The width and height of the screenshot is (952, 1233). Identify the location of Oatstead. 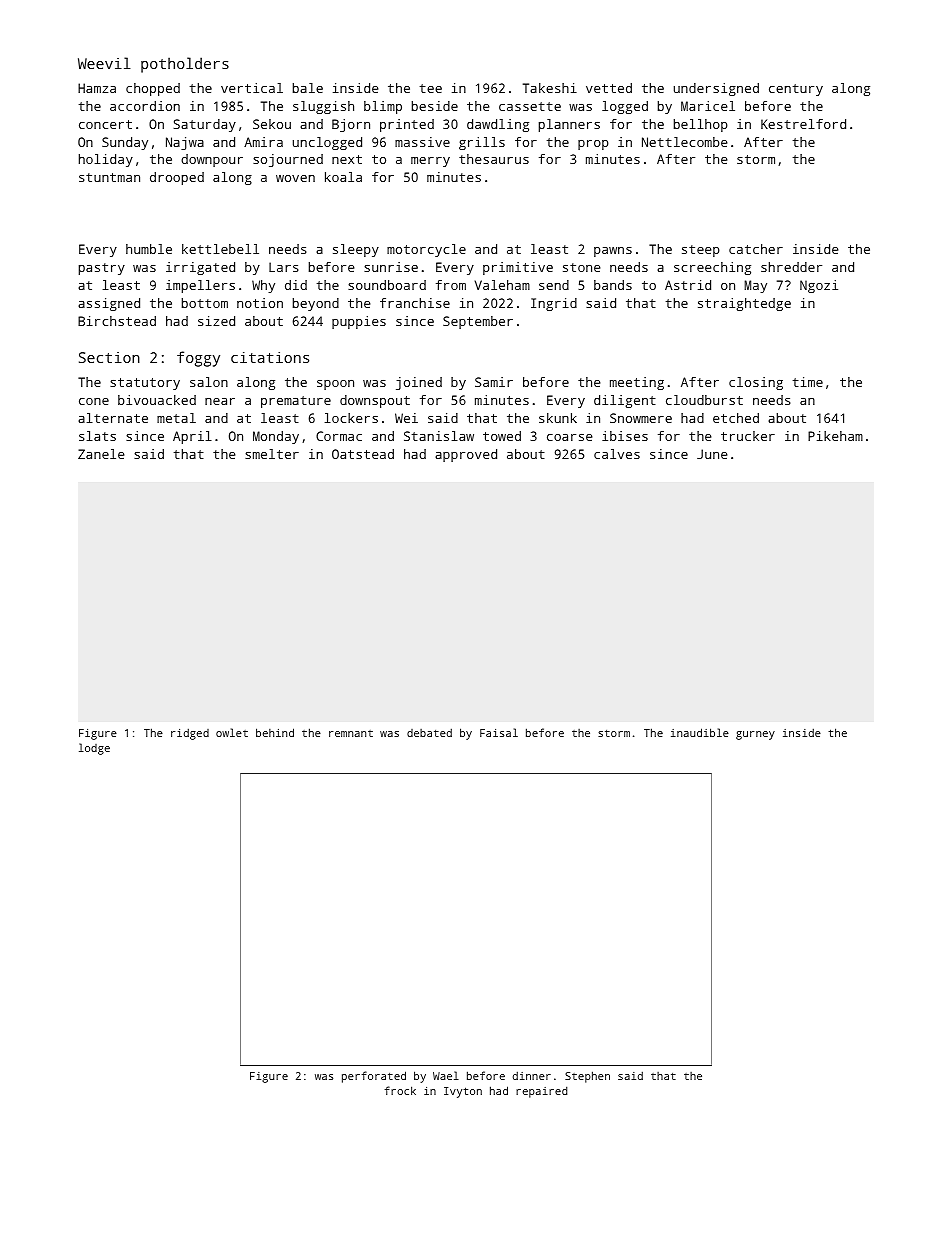
(363, 454).
